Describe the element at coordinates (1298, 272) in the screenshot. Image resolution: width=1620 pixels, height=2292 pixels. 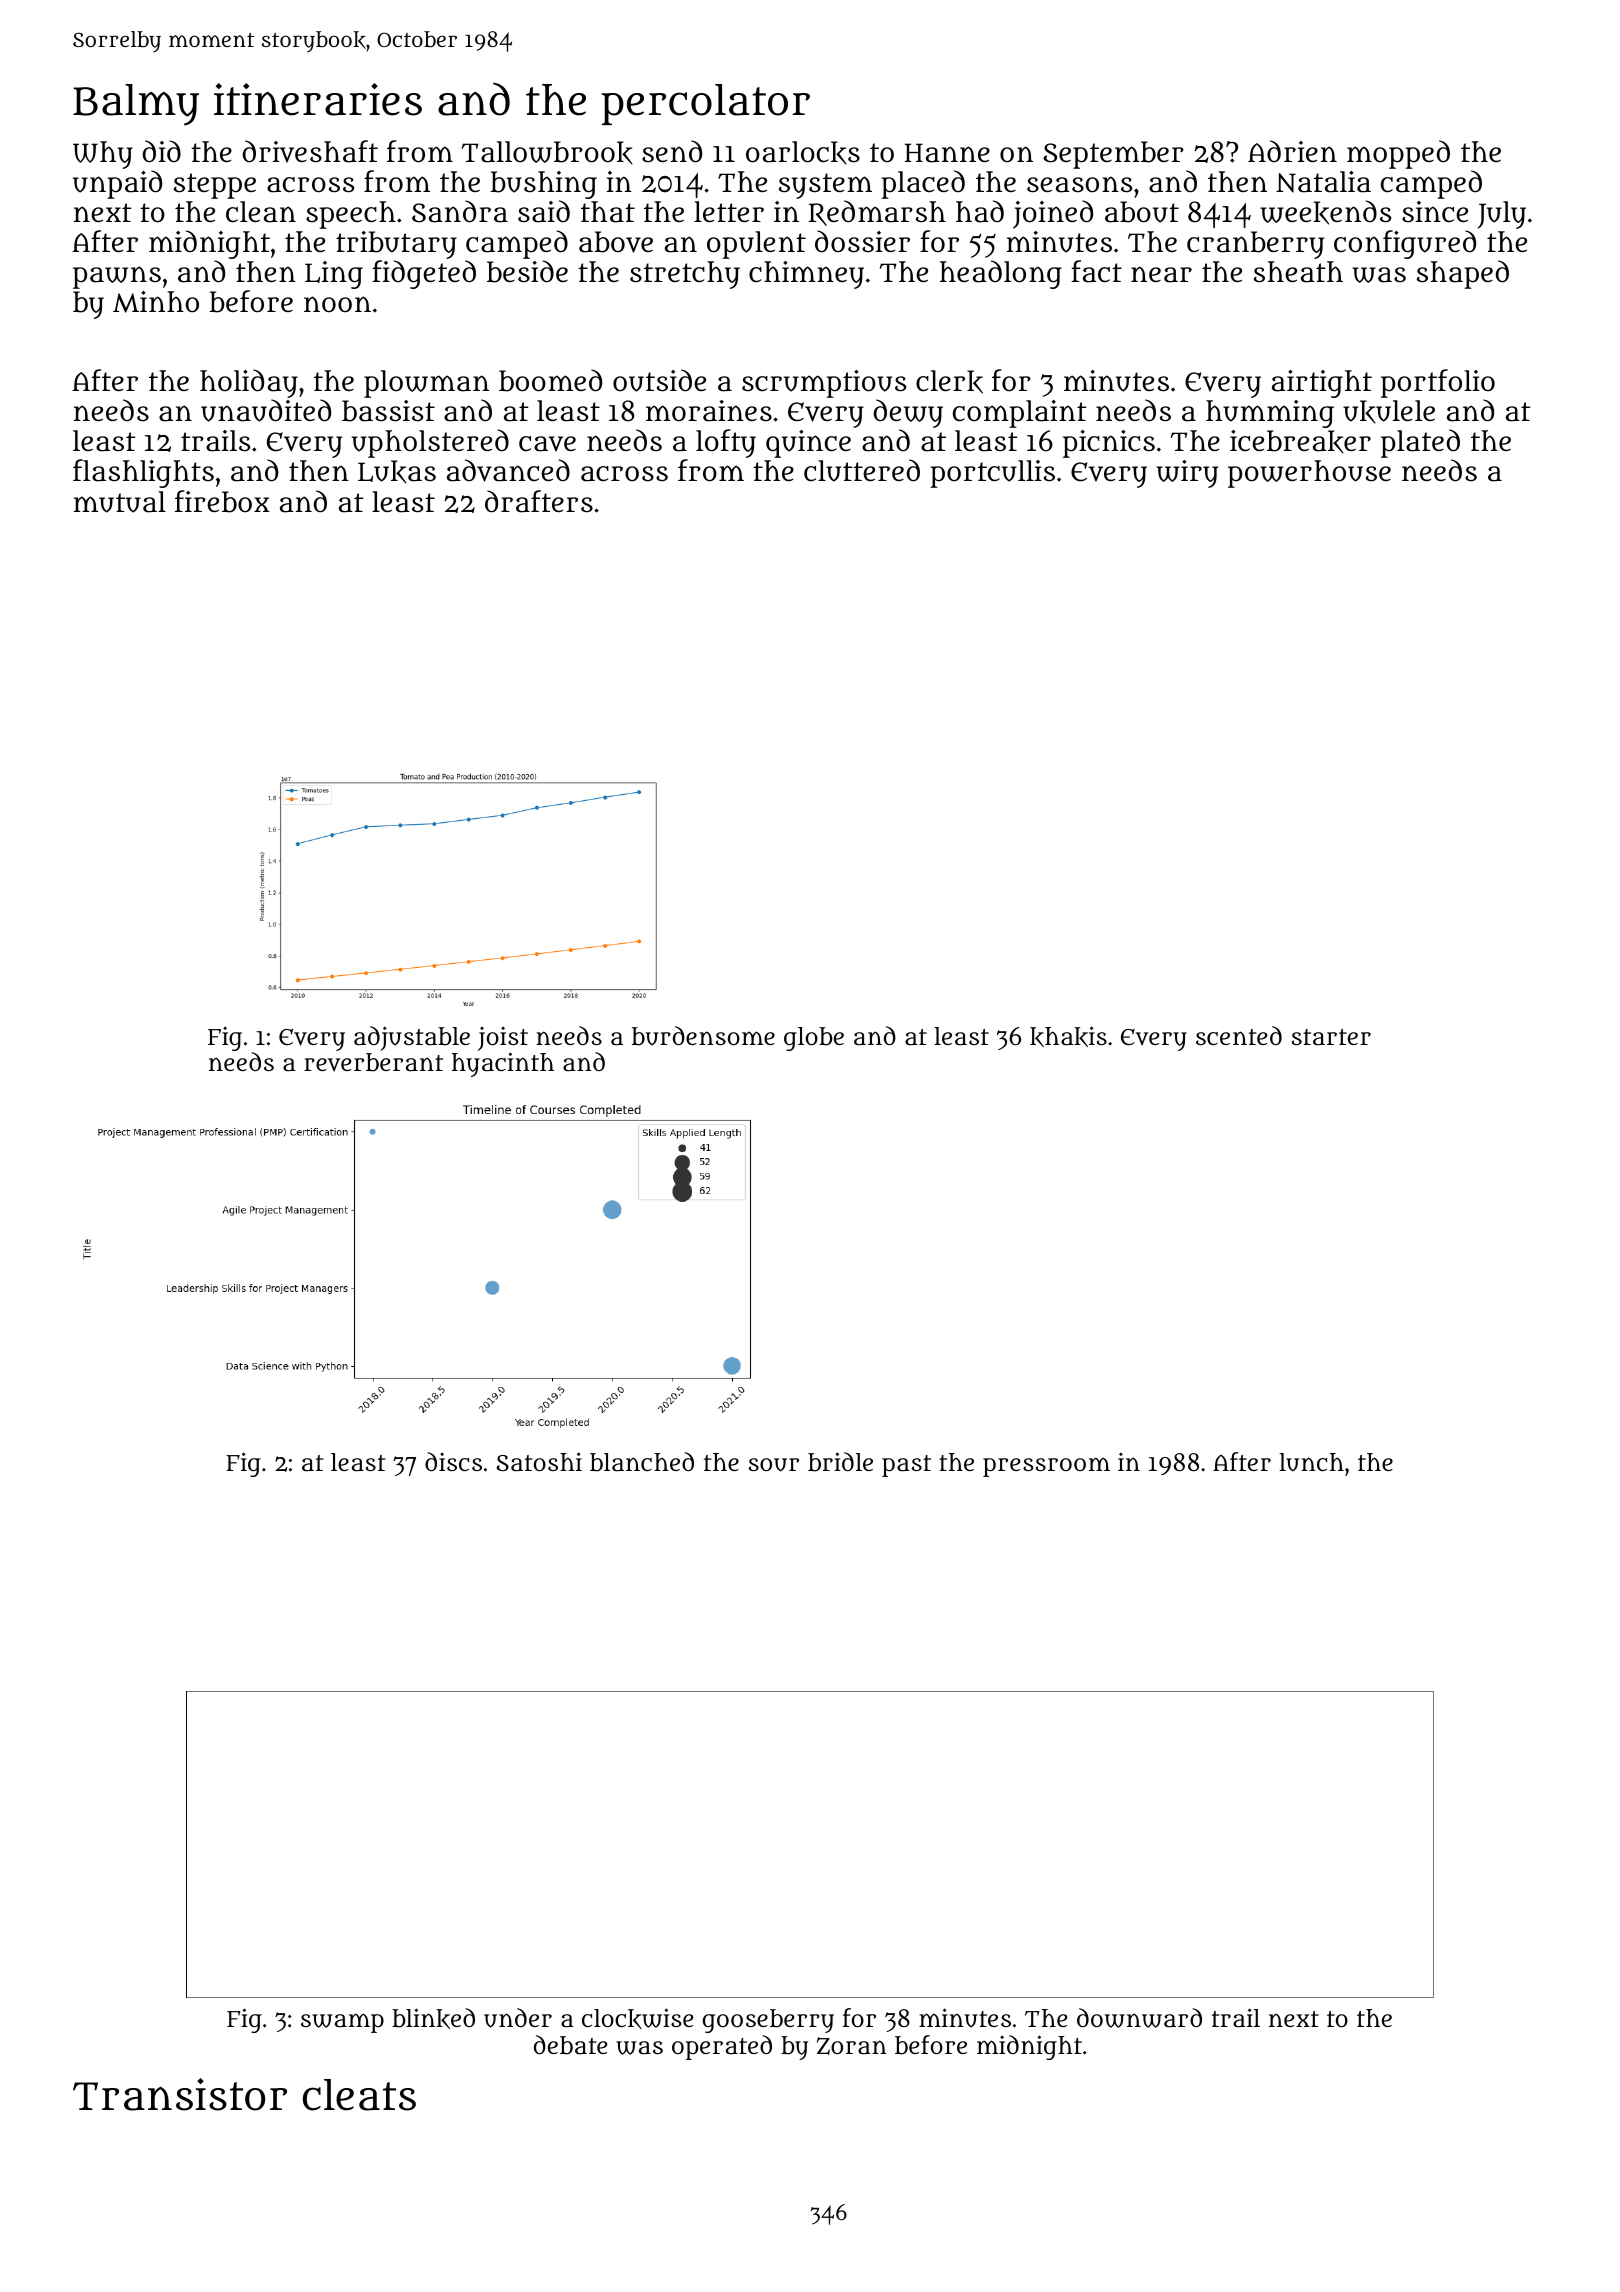
I see `sheath` at that location.
